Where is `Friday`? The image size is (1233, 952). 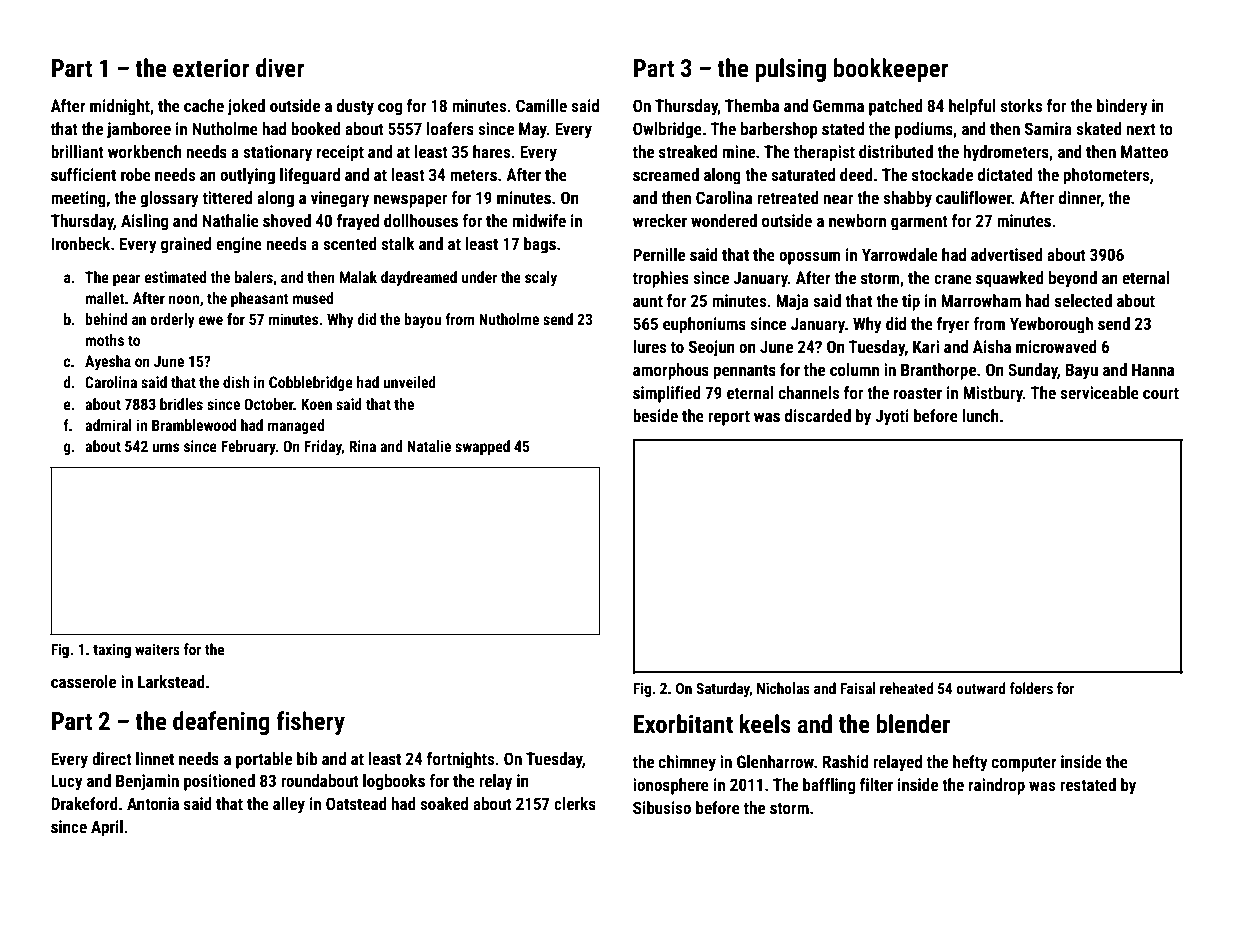 Friday is located at coordinates (323, 447).
